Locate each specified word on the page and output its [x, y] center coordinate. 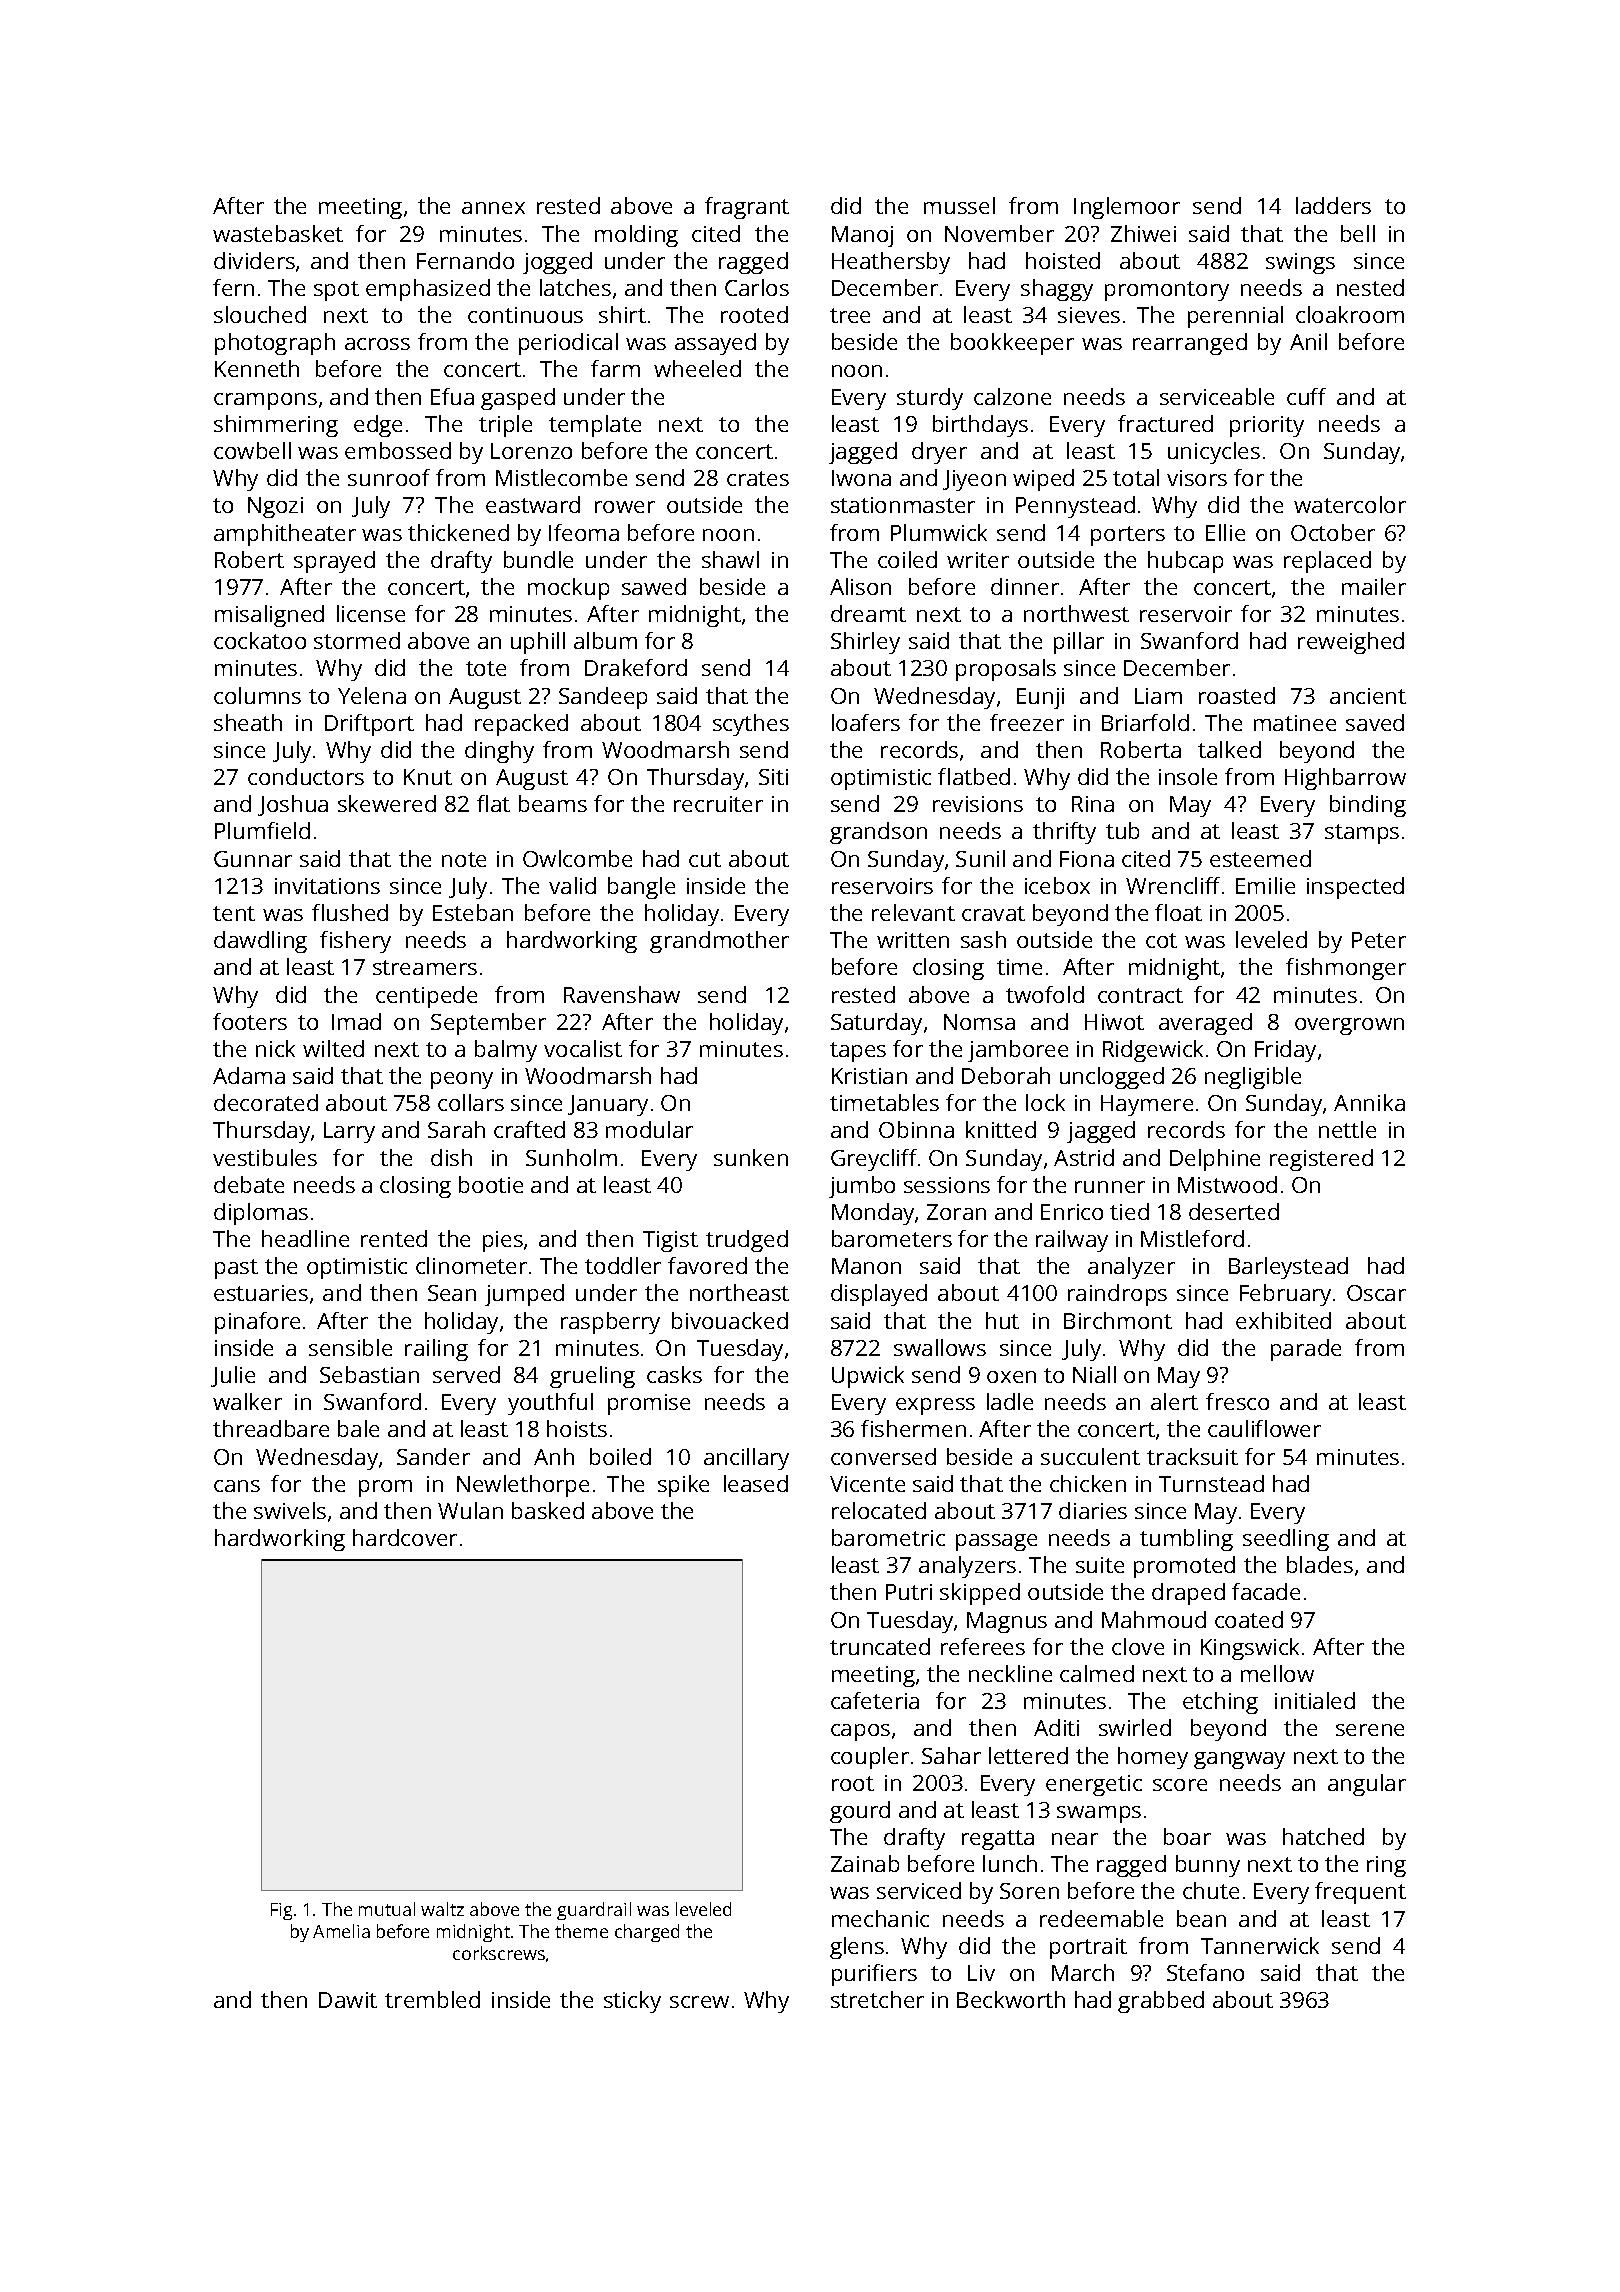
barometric [888, 1537]
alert [1174, 1401]
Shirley [865, 643]
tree [850, 315]
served [466, 1374]
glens [857, 1948]
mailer [1374, 586]
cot [1161, 940]
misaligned [269, 616]
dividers [254, 260]
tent [234, 913]
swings [1300, 263]
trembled [432, 1999]
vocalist [583, 1048]
